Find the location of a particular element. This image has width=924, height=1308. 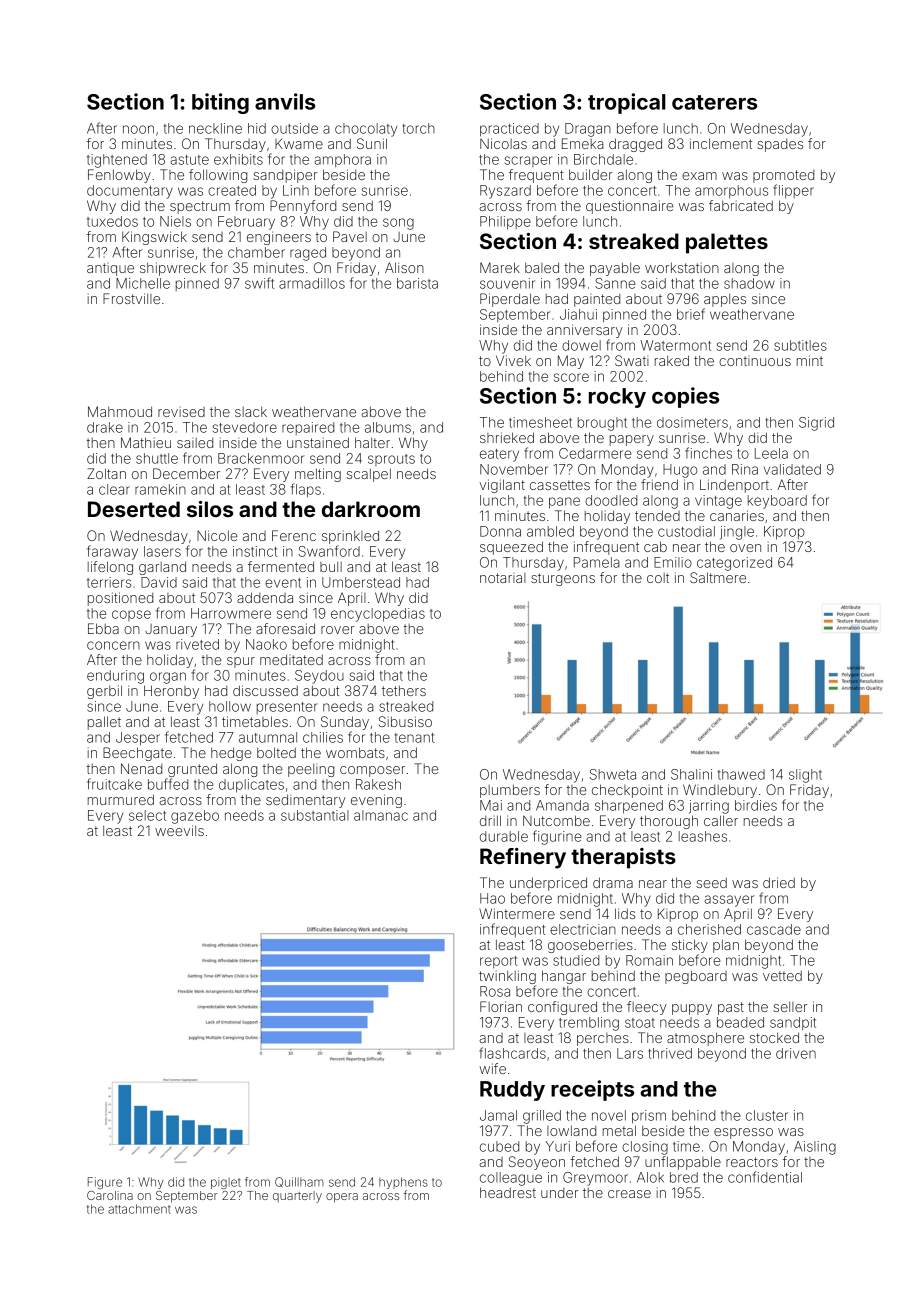

Jiahui is located at coordinates (578, 314).
